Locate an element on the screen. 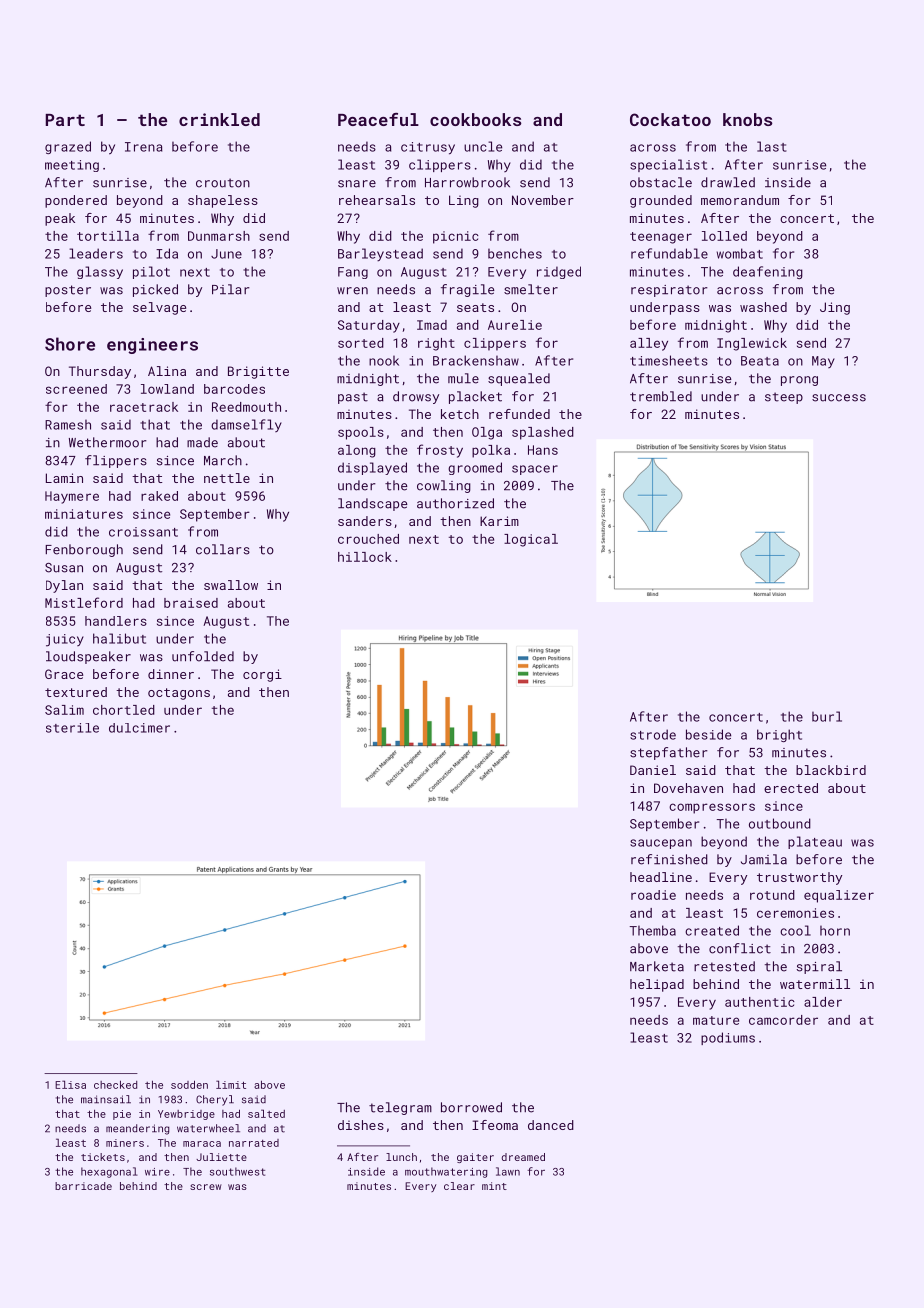 This screenshot has width=924, height=1308. refundable is located at coordinates (669, 253).
